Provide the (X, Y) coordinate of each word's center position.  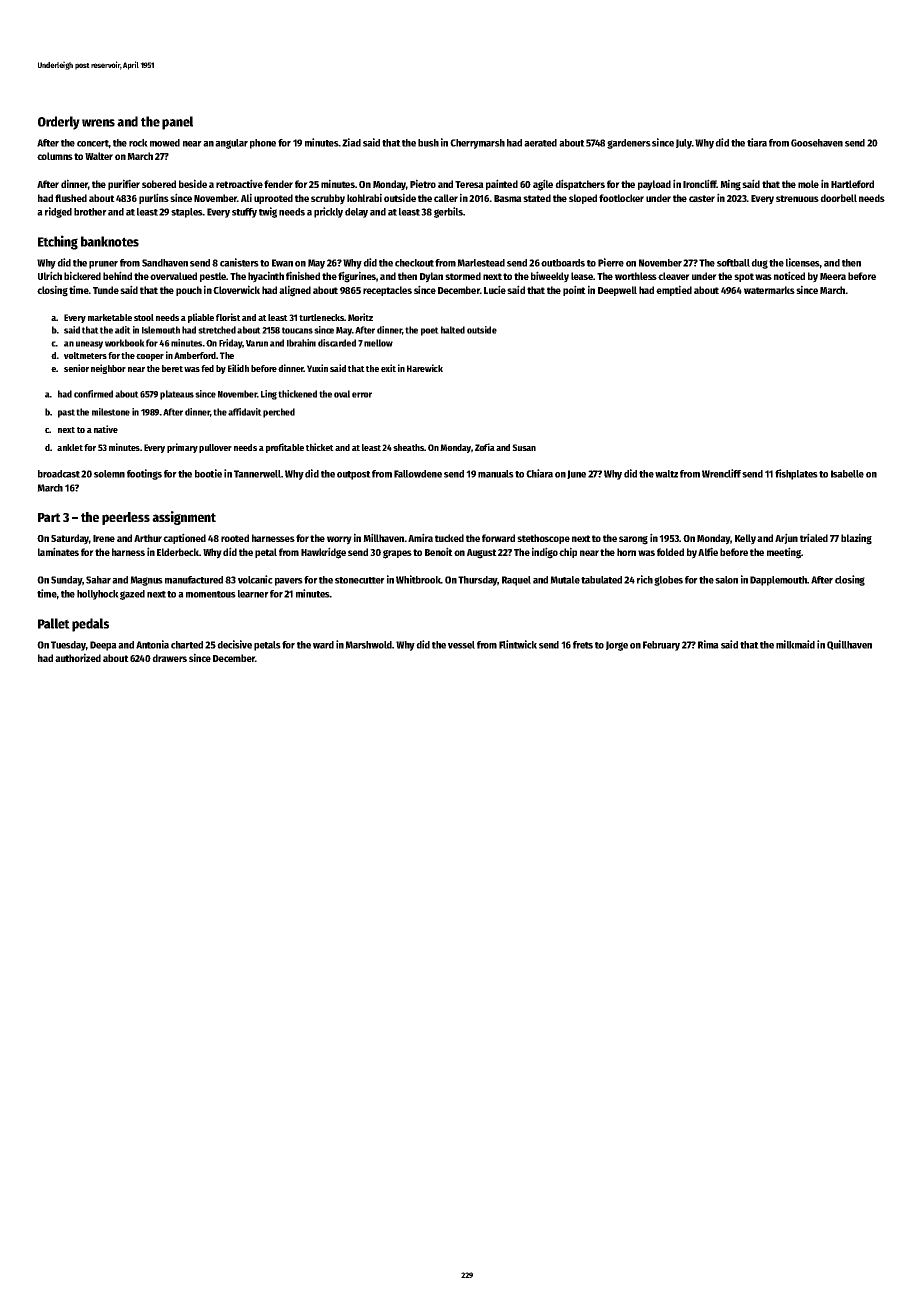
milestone (111, 412)
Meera (833, 276)
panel (177, 123)
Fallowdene (418, 474)
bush (428, 143)
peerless (126, 518)
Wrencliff (721, 473)
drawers (169, 658)
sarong (633, 540)
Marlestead (481, 263)
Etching (58, 242)
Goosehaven (817, 143)
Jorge (617, 646)
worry (339, 540)
